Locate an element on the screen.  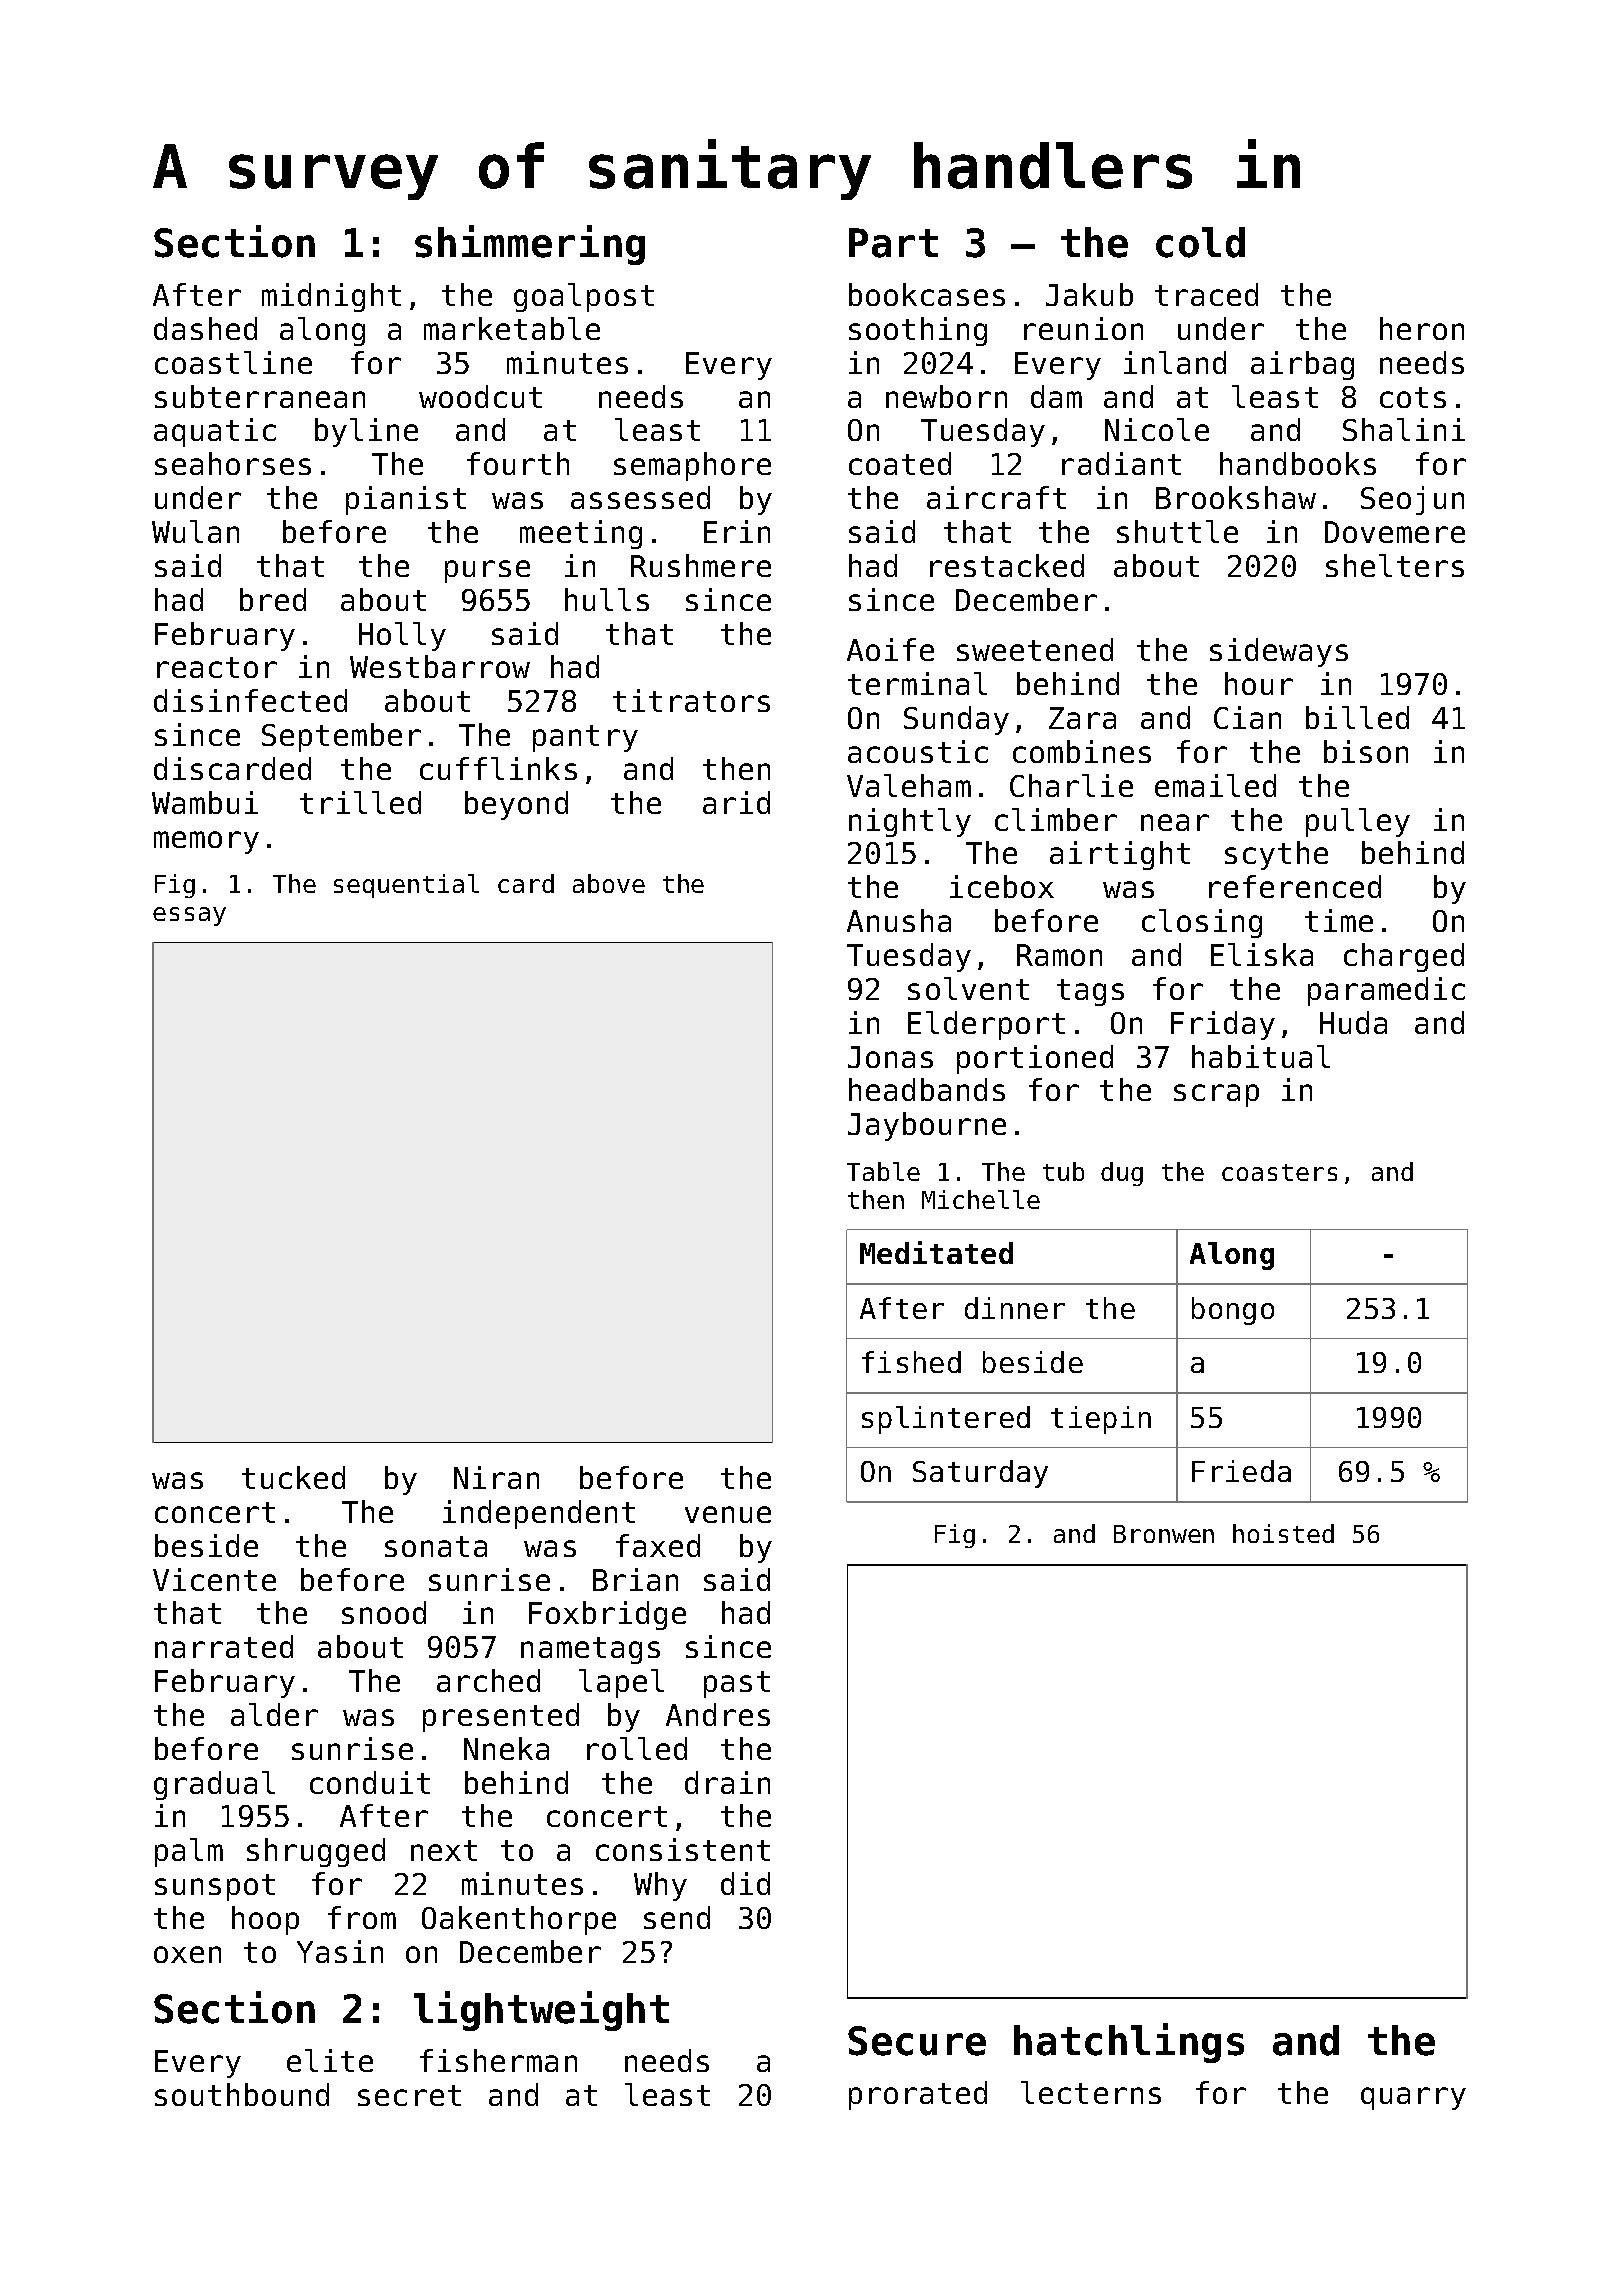
coasters is located at coordinates (1279, 1172).
